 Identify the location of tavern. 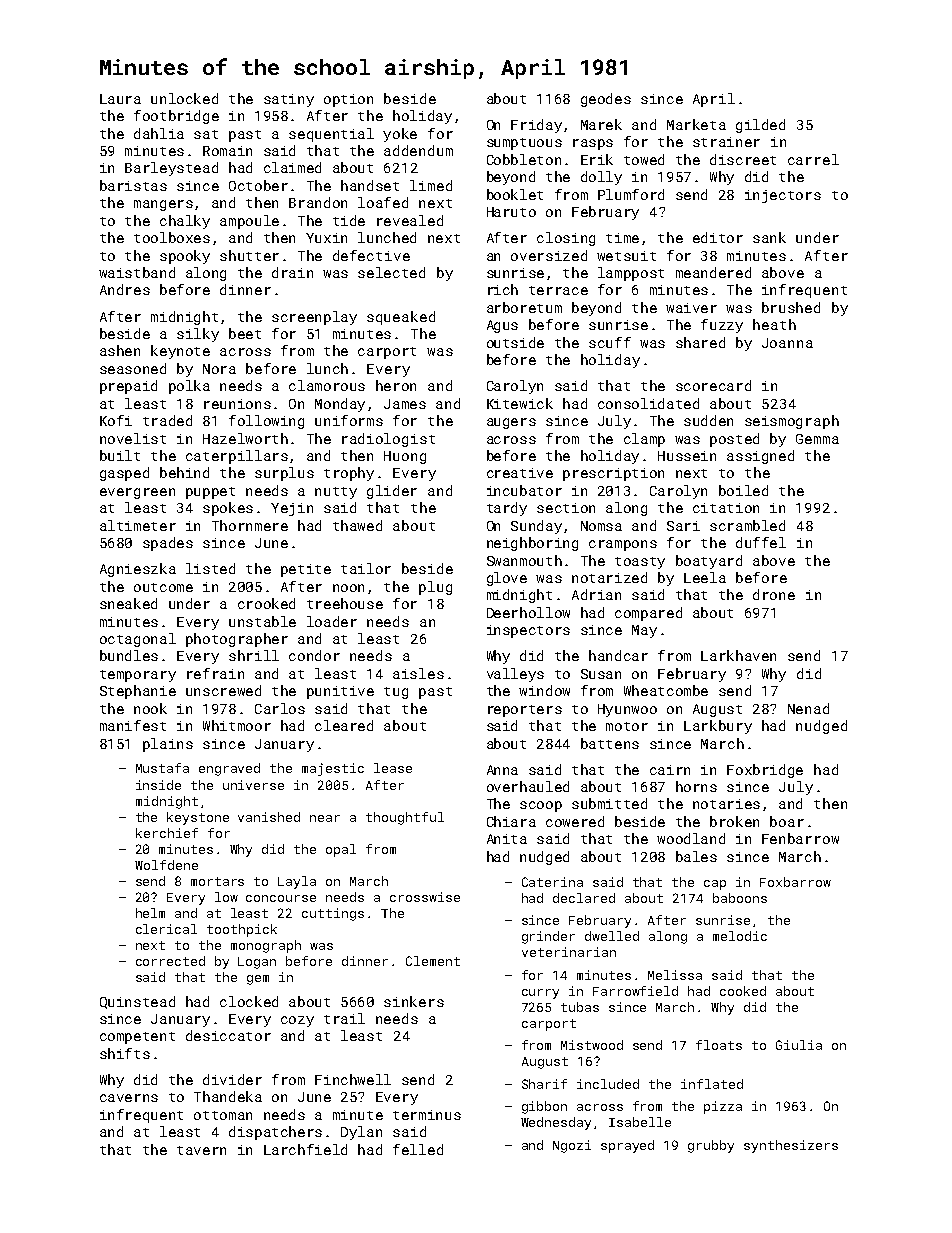
(201, 1150).
